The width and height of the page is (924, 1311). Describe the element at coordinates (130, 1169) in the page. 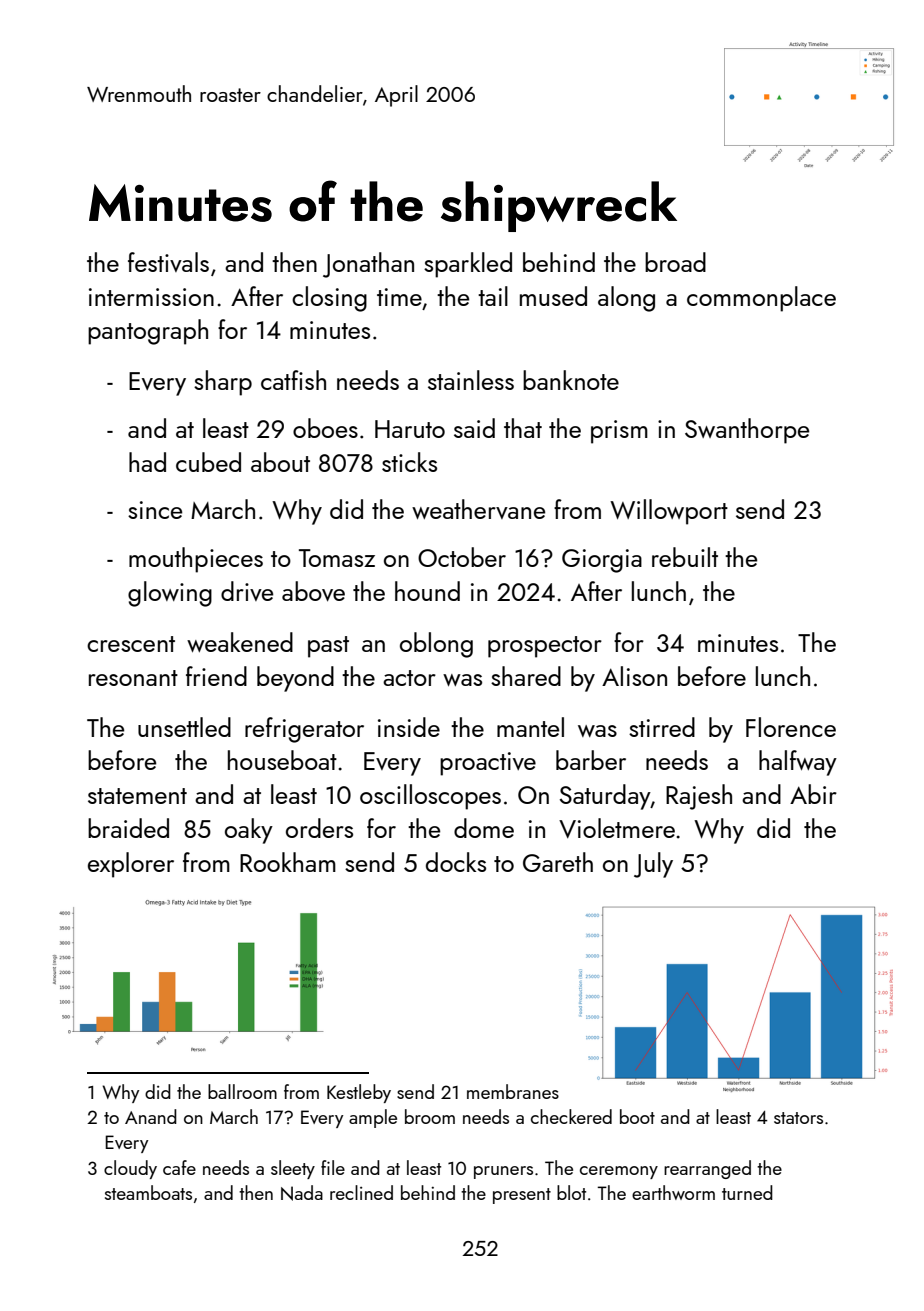

I see `cloudy` at that location.
